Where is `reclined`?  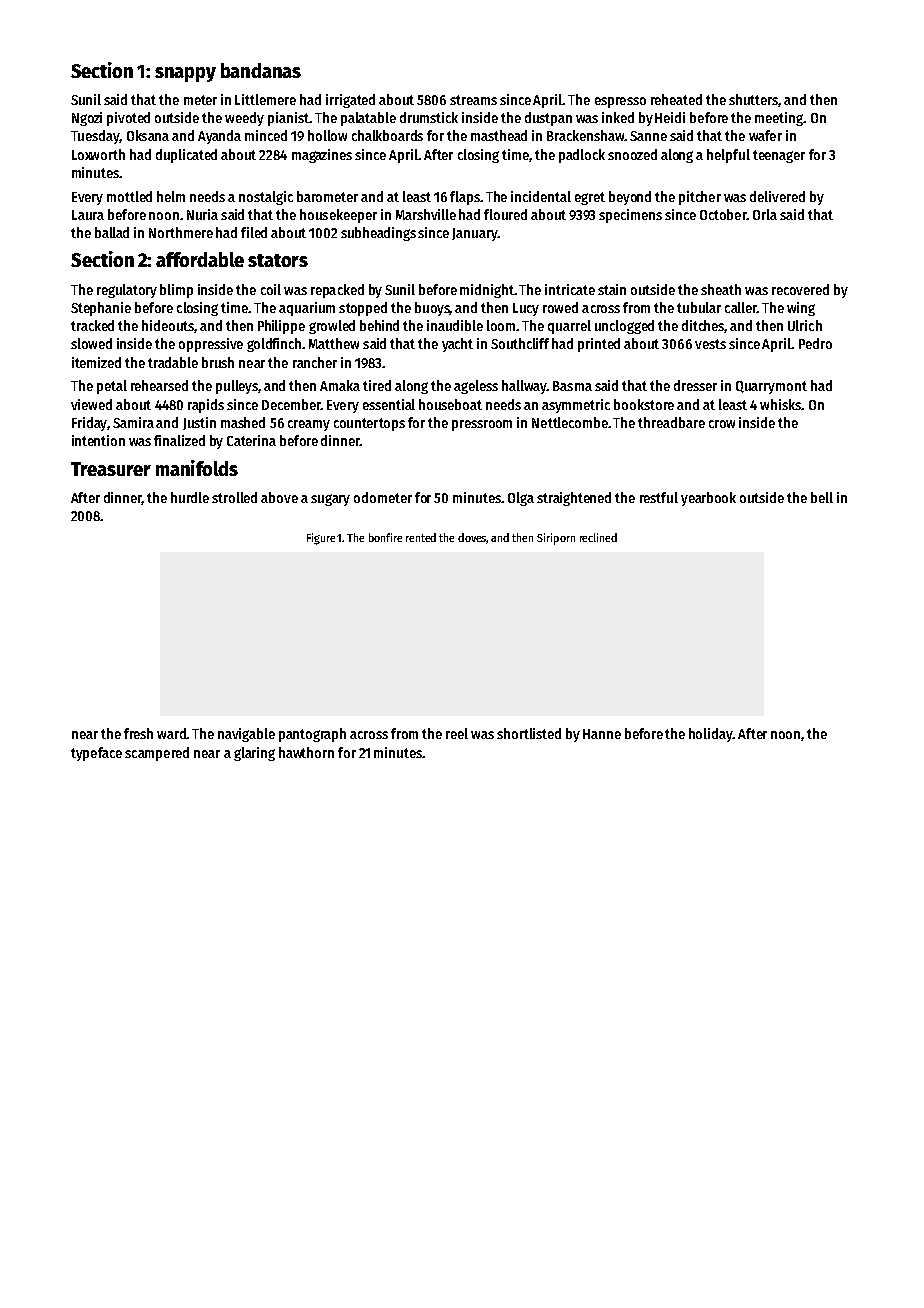
reclined is located at coordinates (598, 537).
